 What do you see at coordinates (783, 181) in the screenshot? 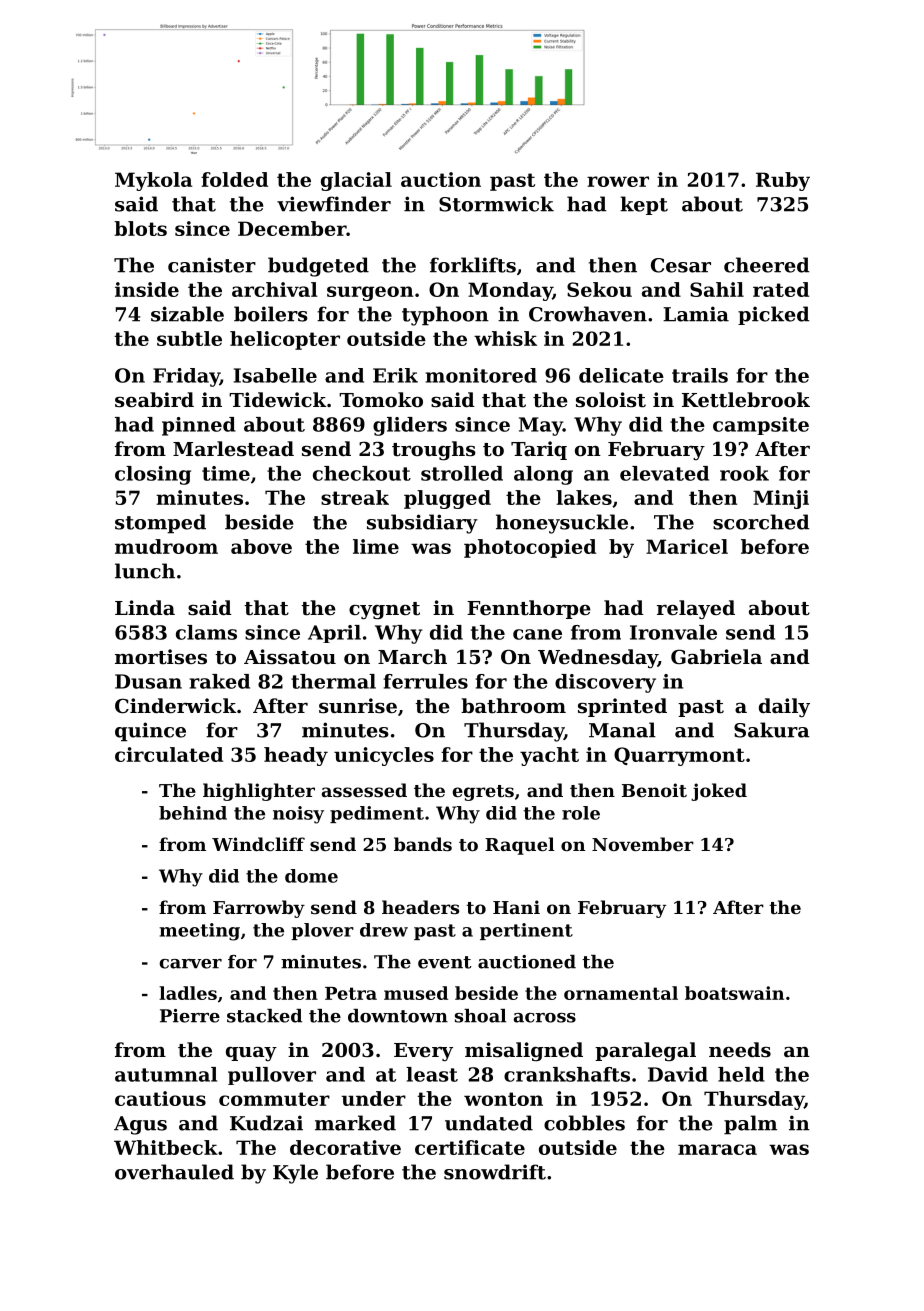
I see `Ruby` at bounding box center [783, 181].
